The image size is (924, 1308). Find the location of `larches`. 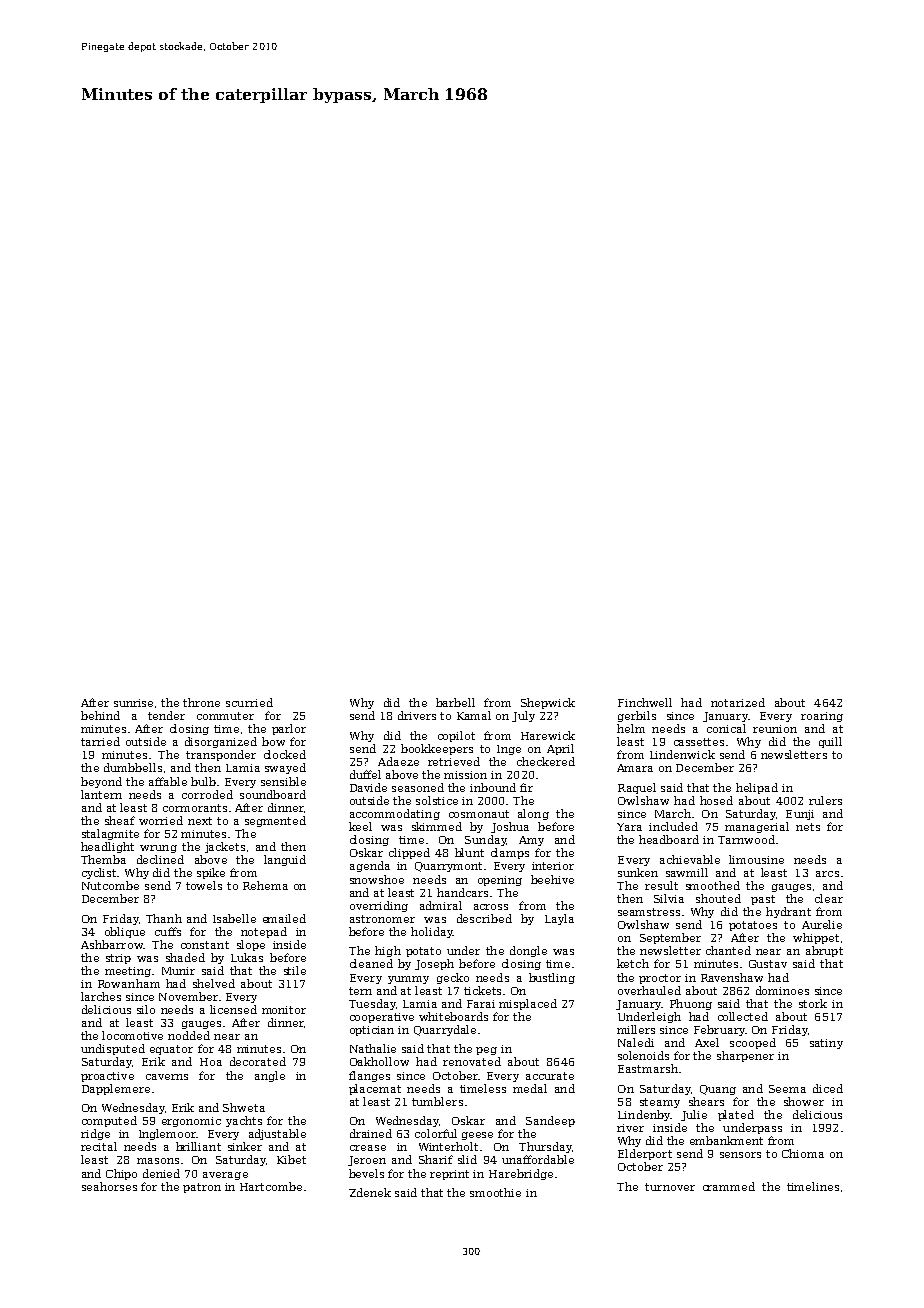

larches is located at coordinates (101, 996).
